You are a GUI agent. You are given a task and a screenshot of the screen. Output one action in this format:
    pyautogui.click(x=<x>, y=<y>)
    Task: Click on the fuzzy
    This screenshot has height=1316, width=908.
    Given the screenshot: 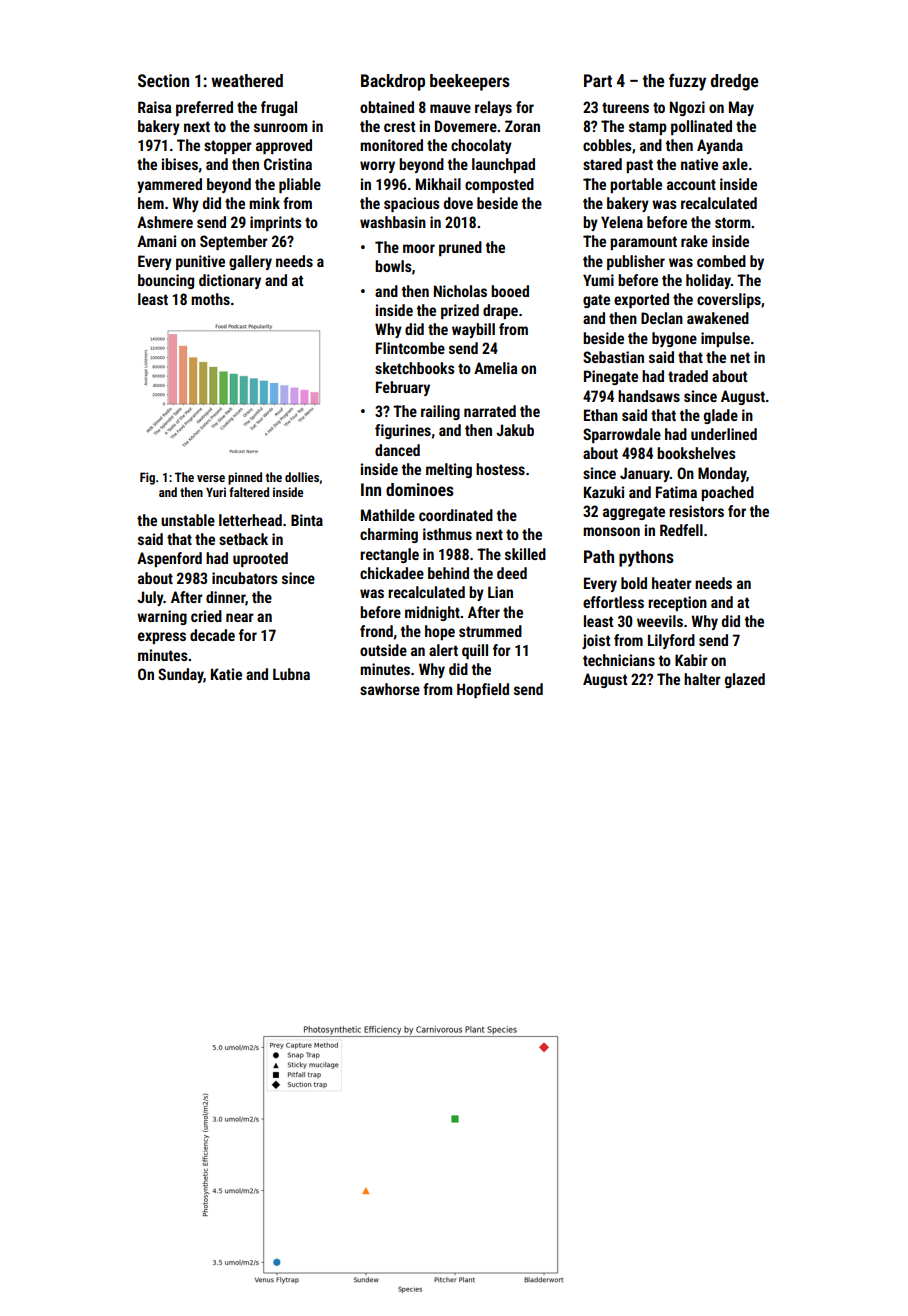 What is the action you would take?
    pyautogui.click(x=687, y=82)
